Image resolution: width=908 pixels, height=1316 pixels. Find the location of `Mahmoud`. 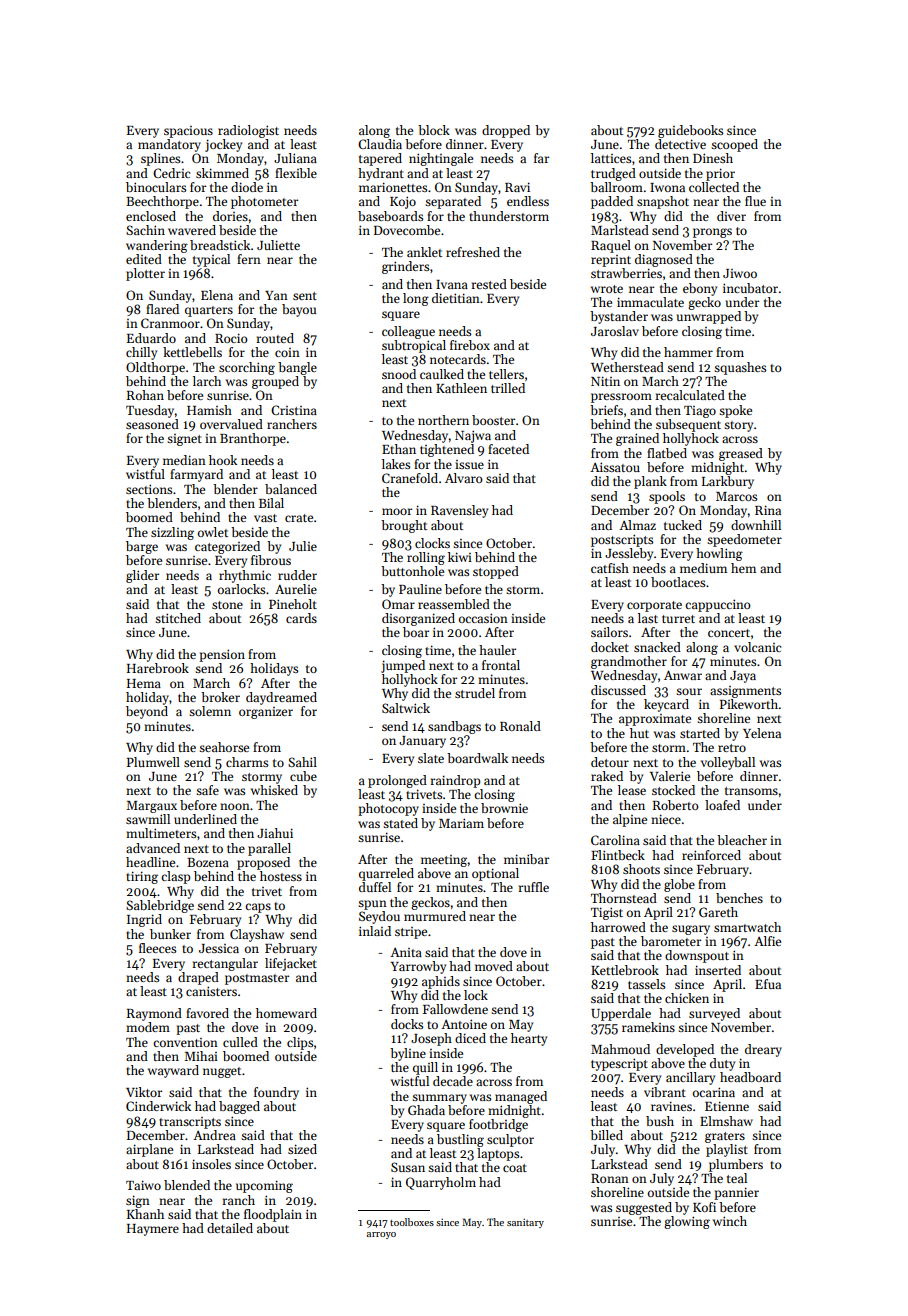

Mahmoud is located at coordinates (620, 1049).
